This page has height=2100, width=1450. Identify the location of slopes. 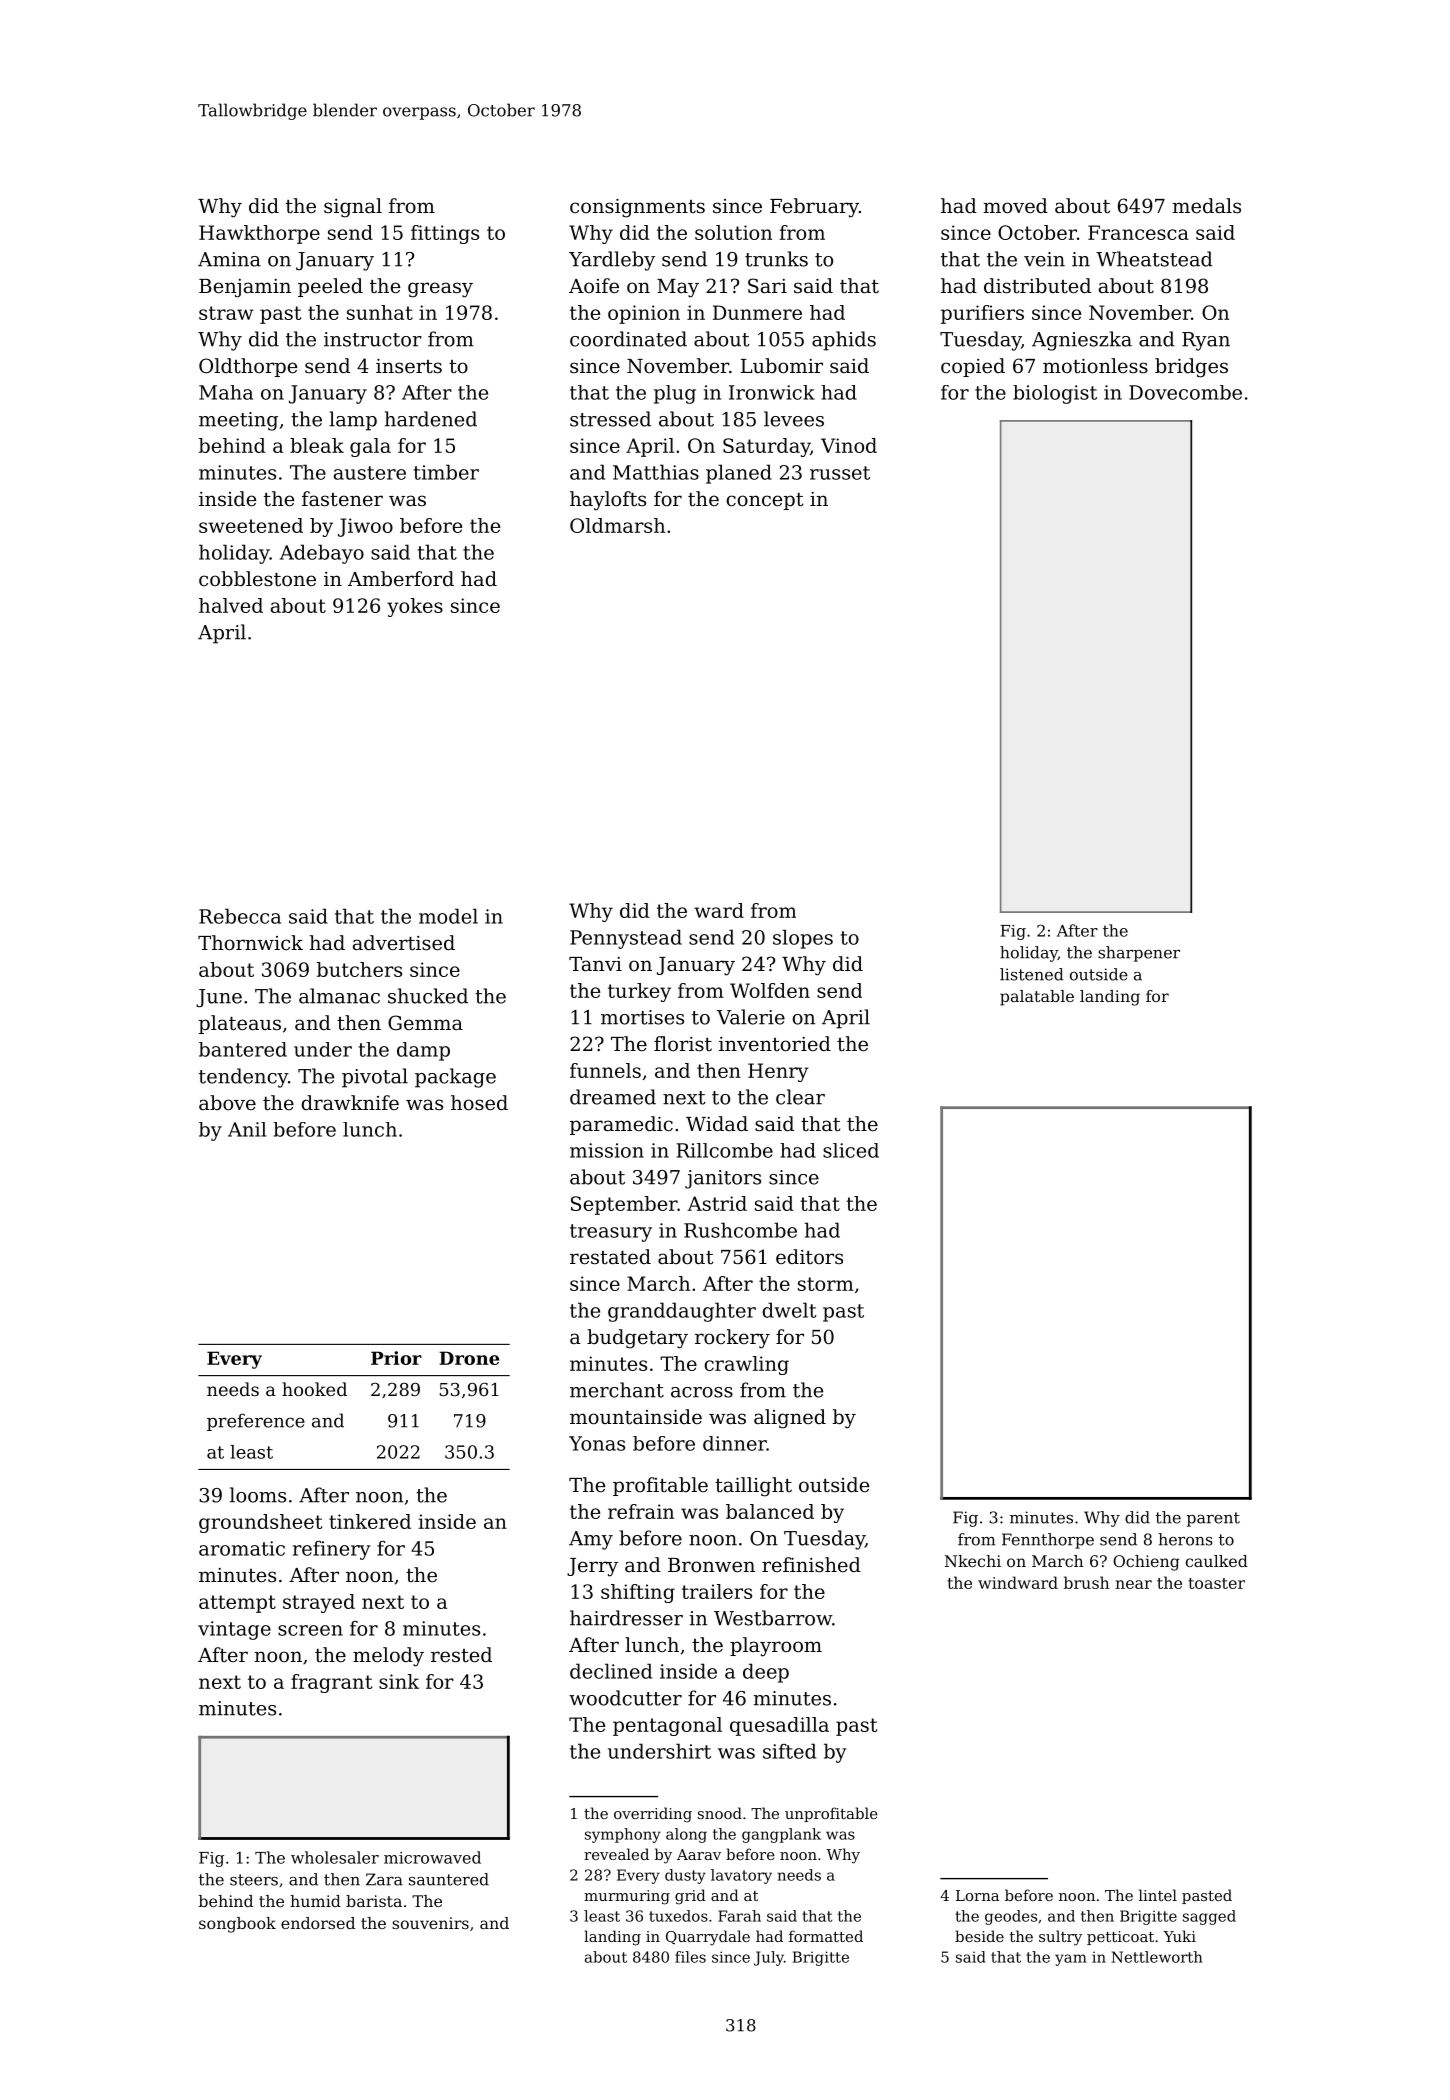
(803, 939).
